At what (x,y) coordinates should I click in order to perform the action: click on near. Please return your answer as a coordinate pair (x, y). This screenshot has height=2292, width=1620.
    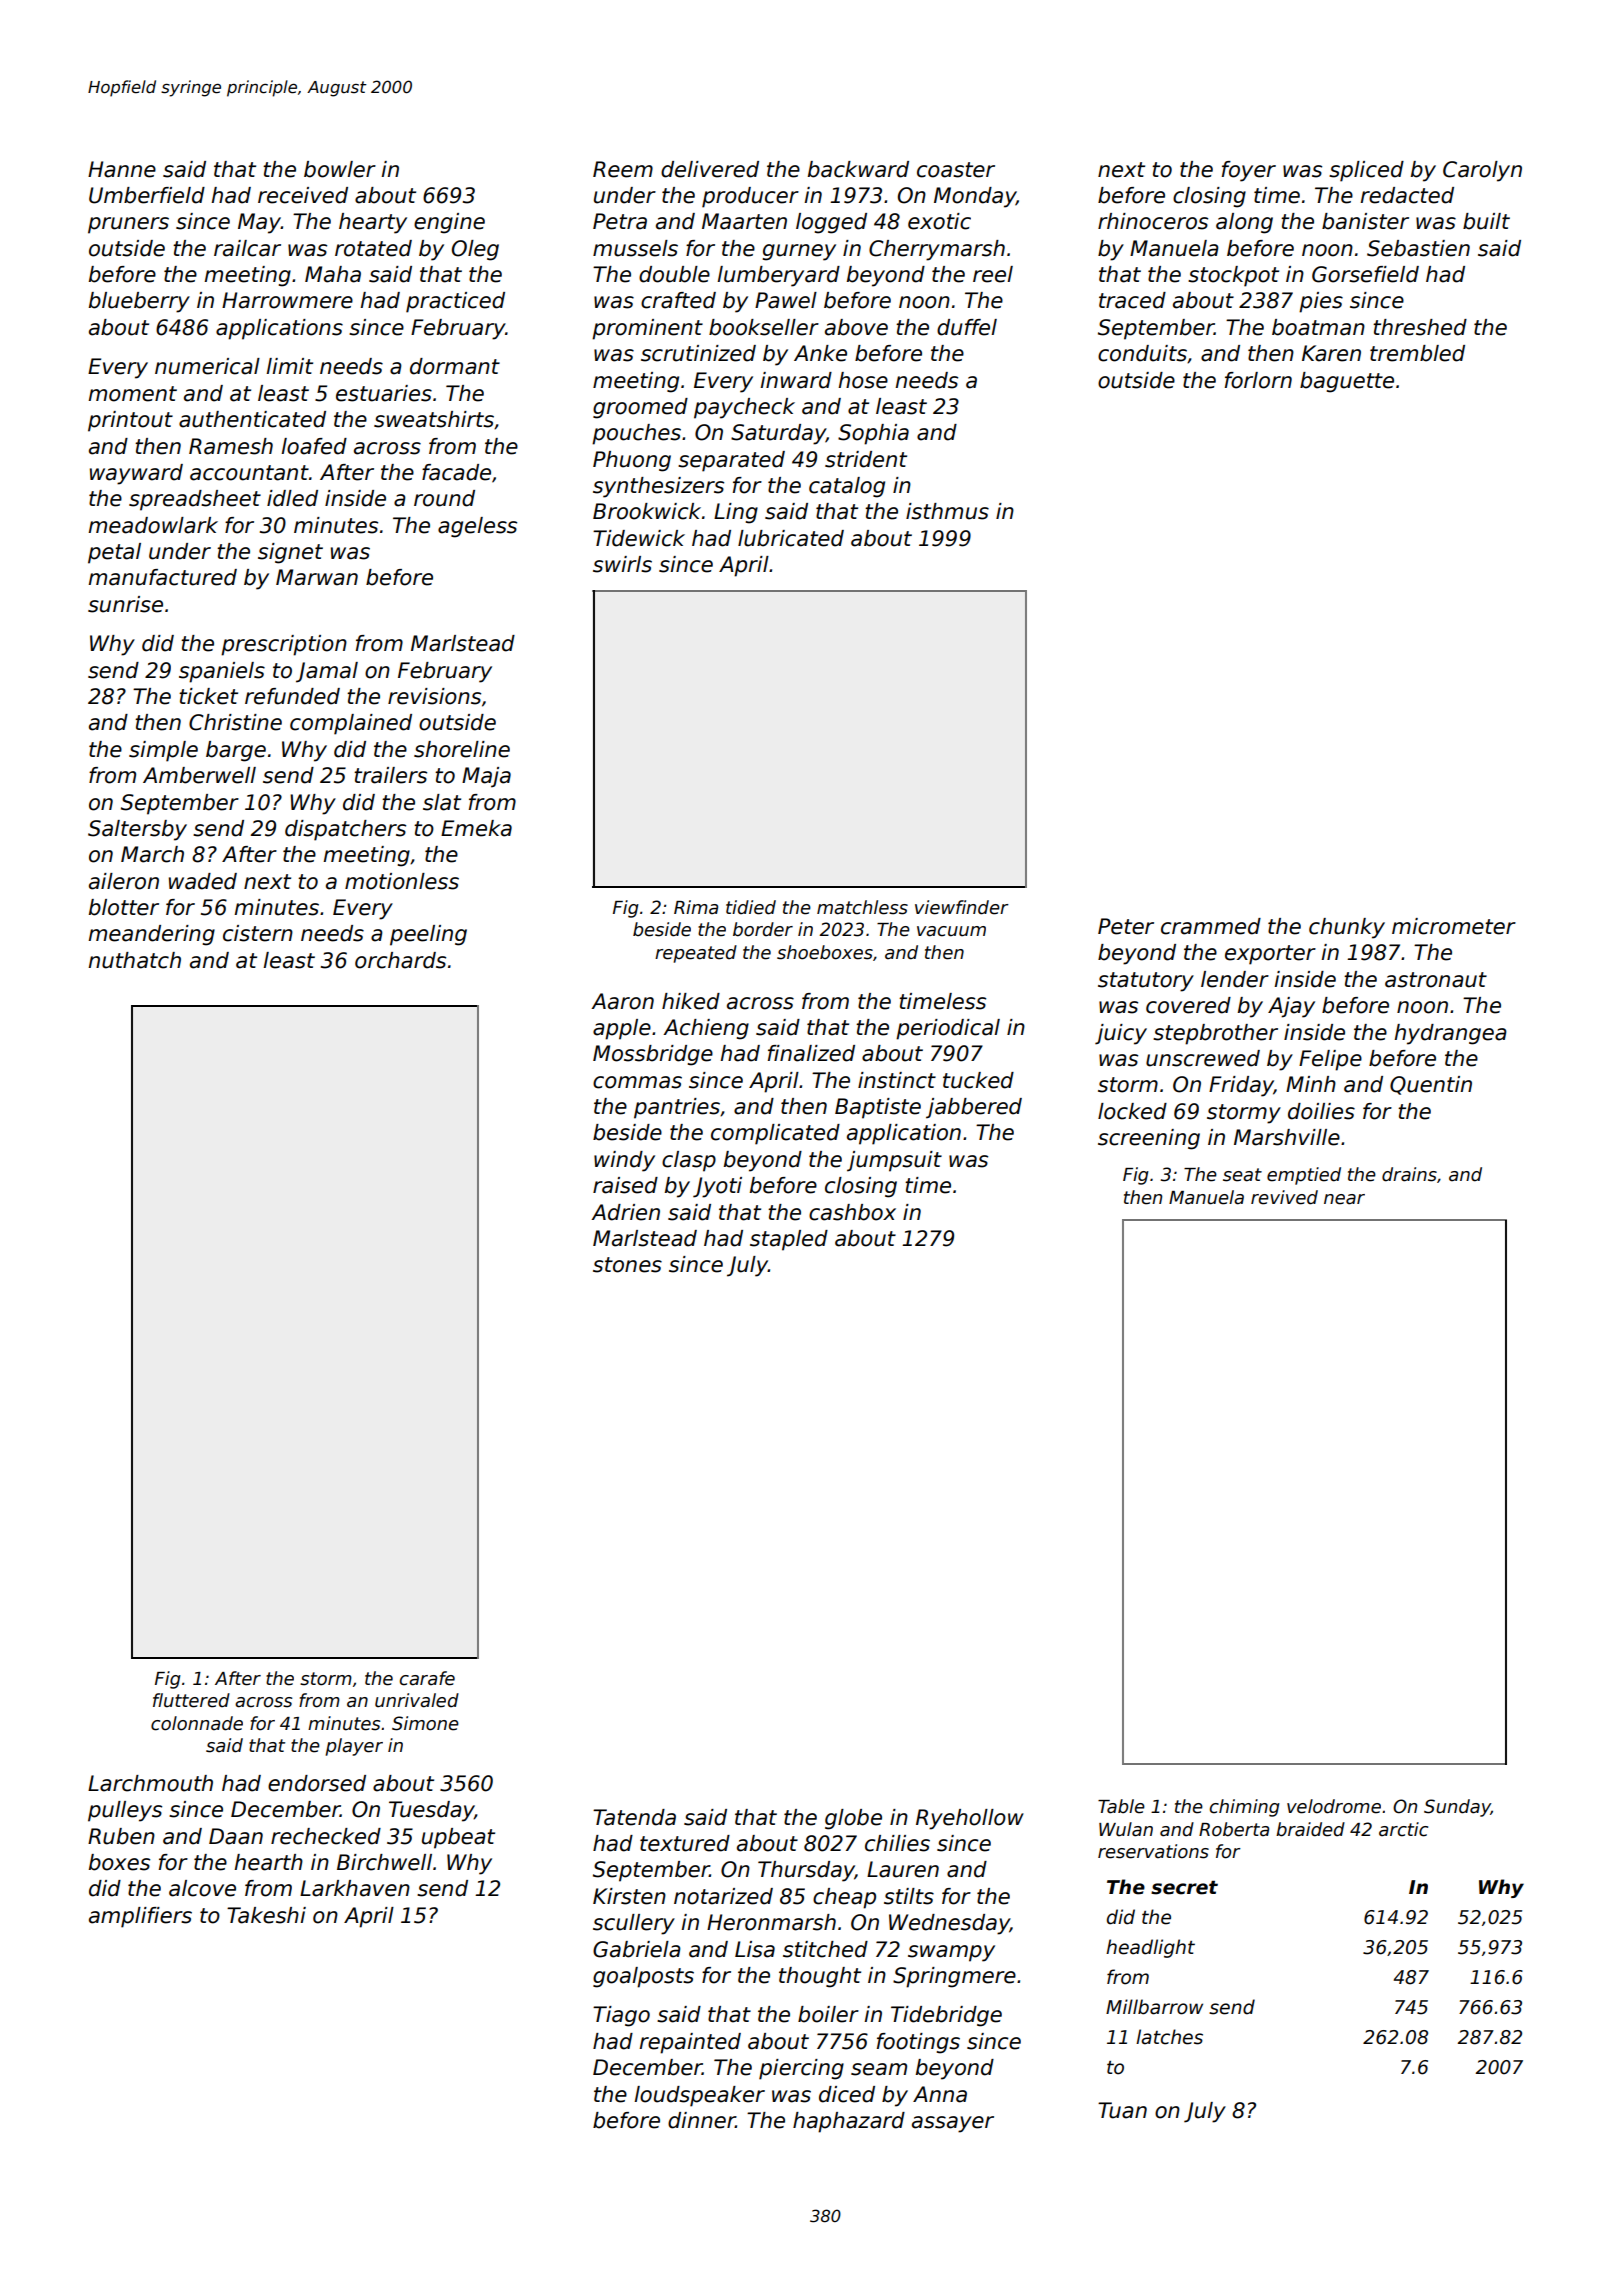
    Looking at the image, I should click on (1344, 1199).
